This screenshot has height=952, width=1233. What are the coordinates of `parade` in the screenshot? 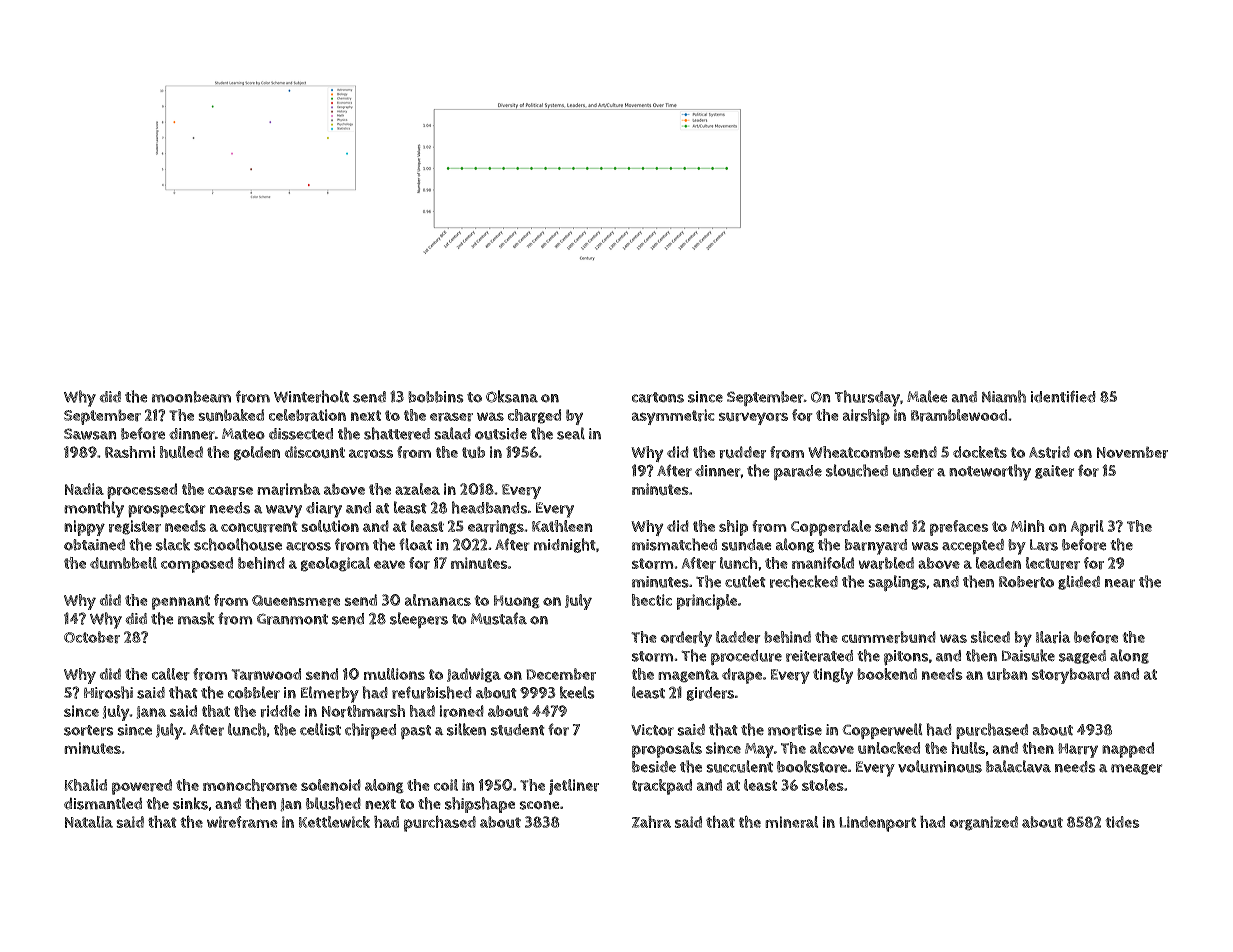 It's located at (798, 473).
